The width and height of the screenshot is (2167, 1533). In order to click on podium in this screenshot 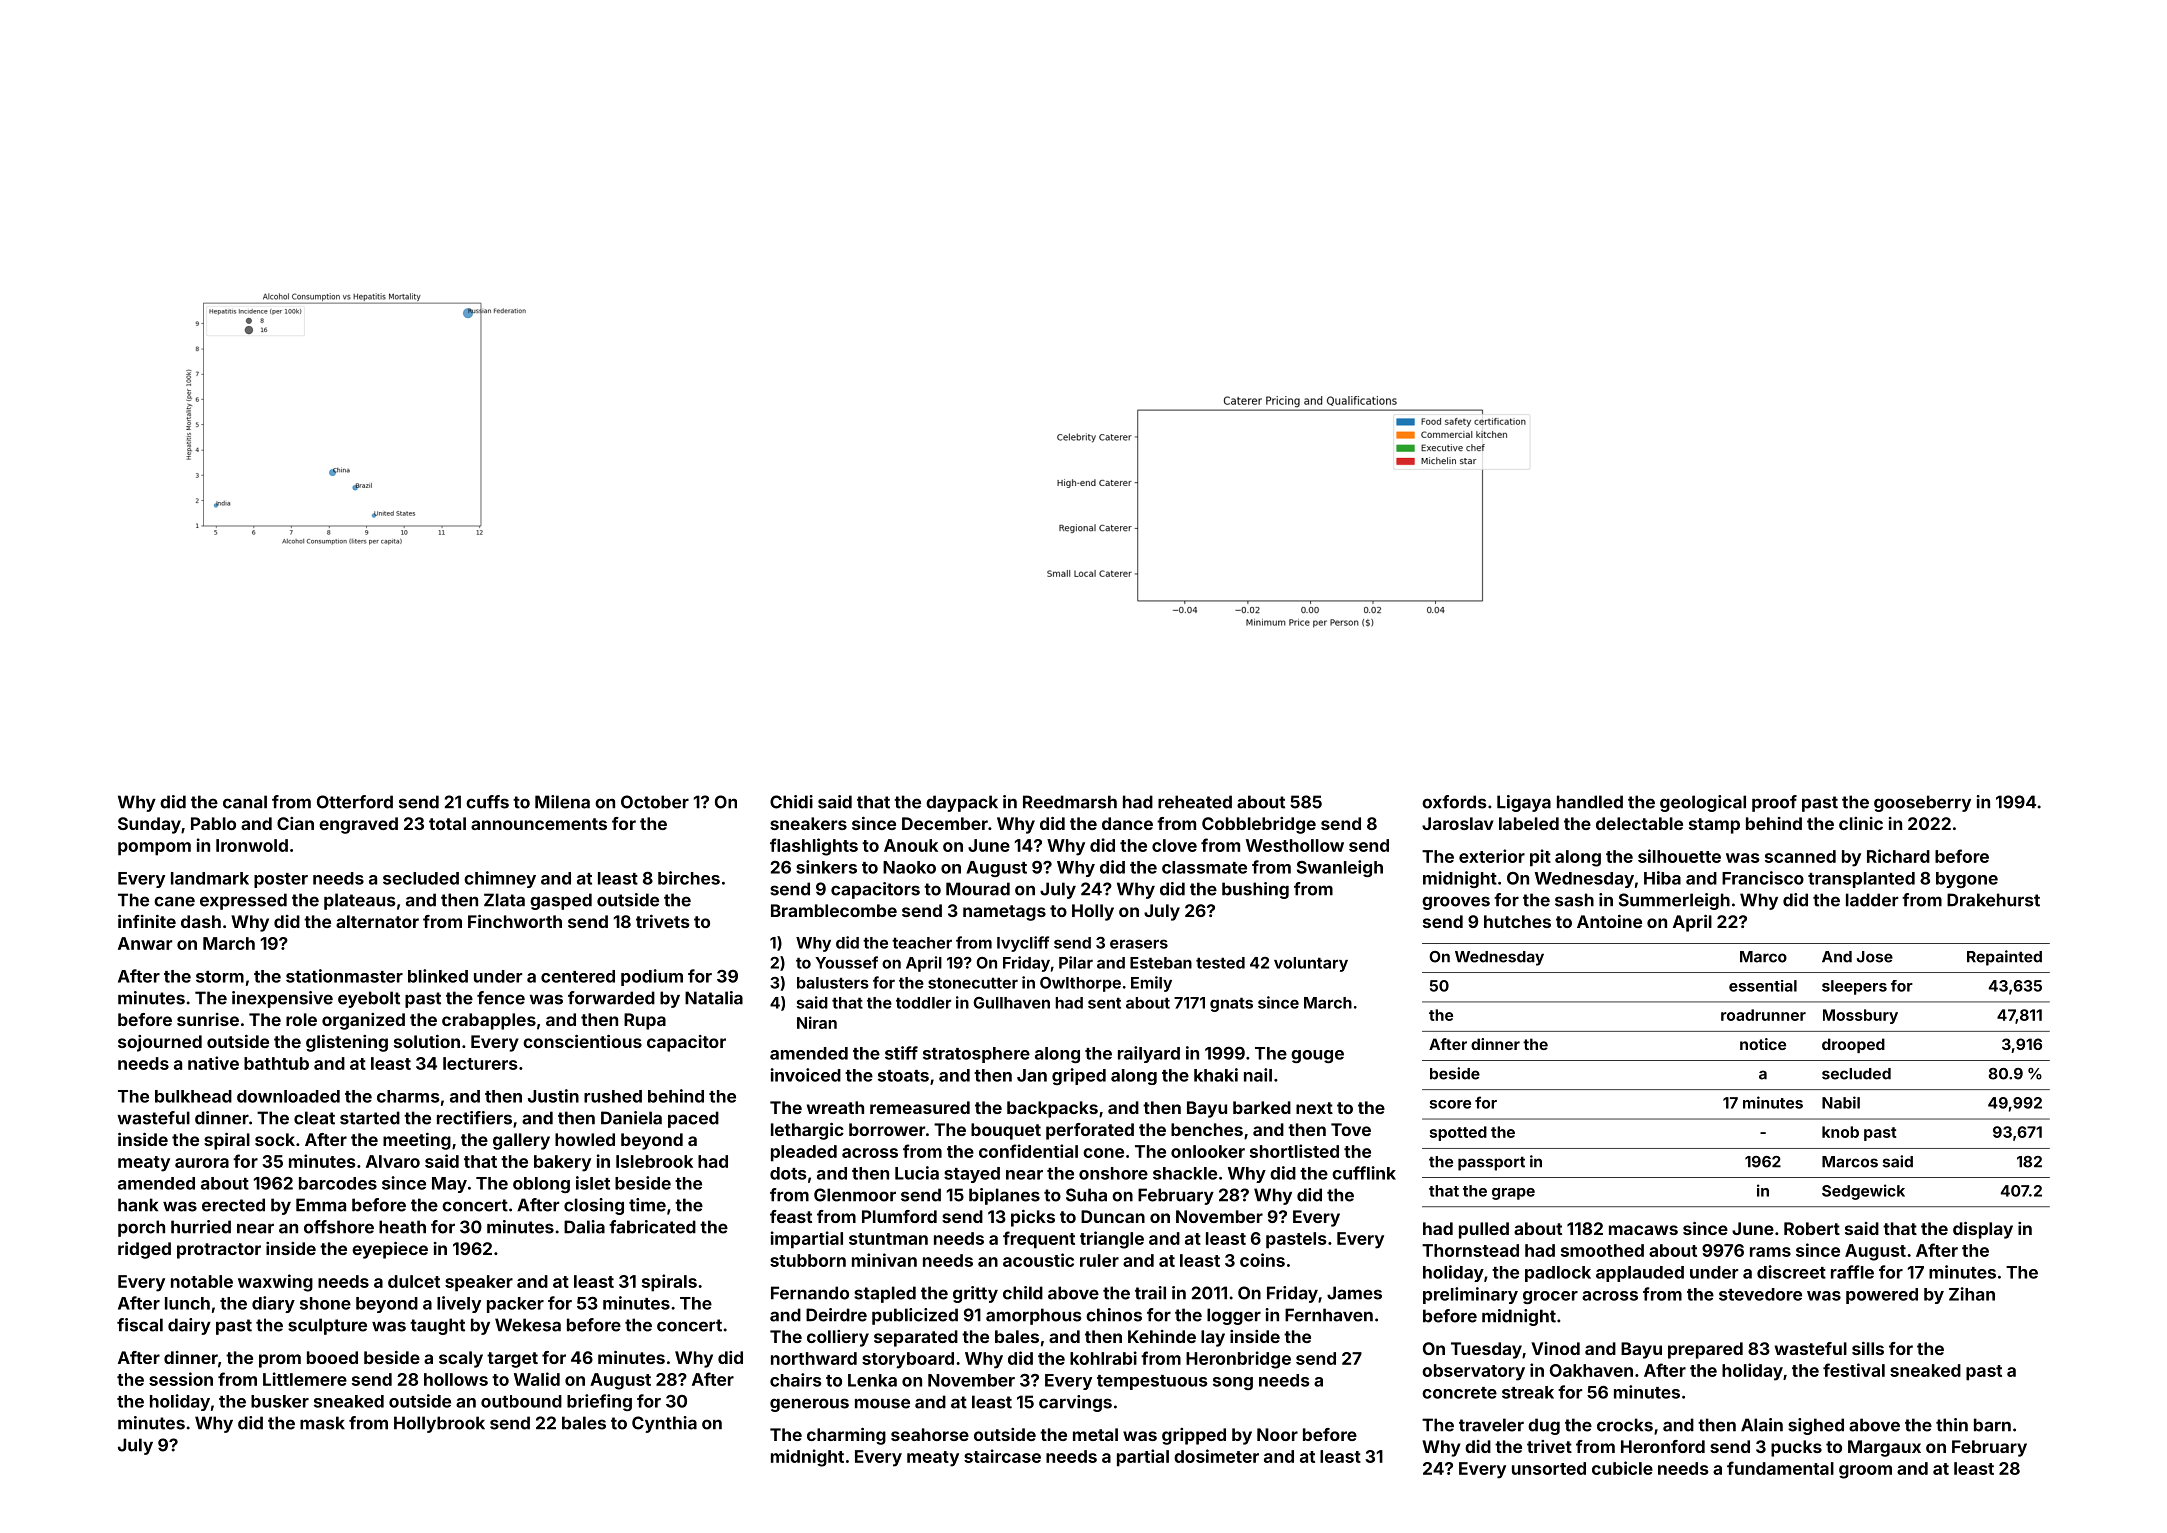, I will do `click(652, 977)`.
